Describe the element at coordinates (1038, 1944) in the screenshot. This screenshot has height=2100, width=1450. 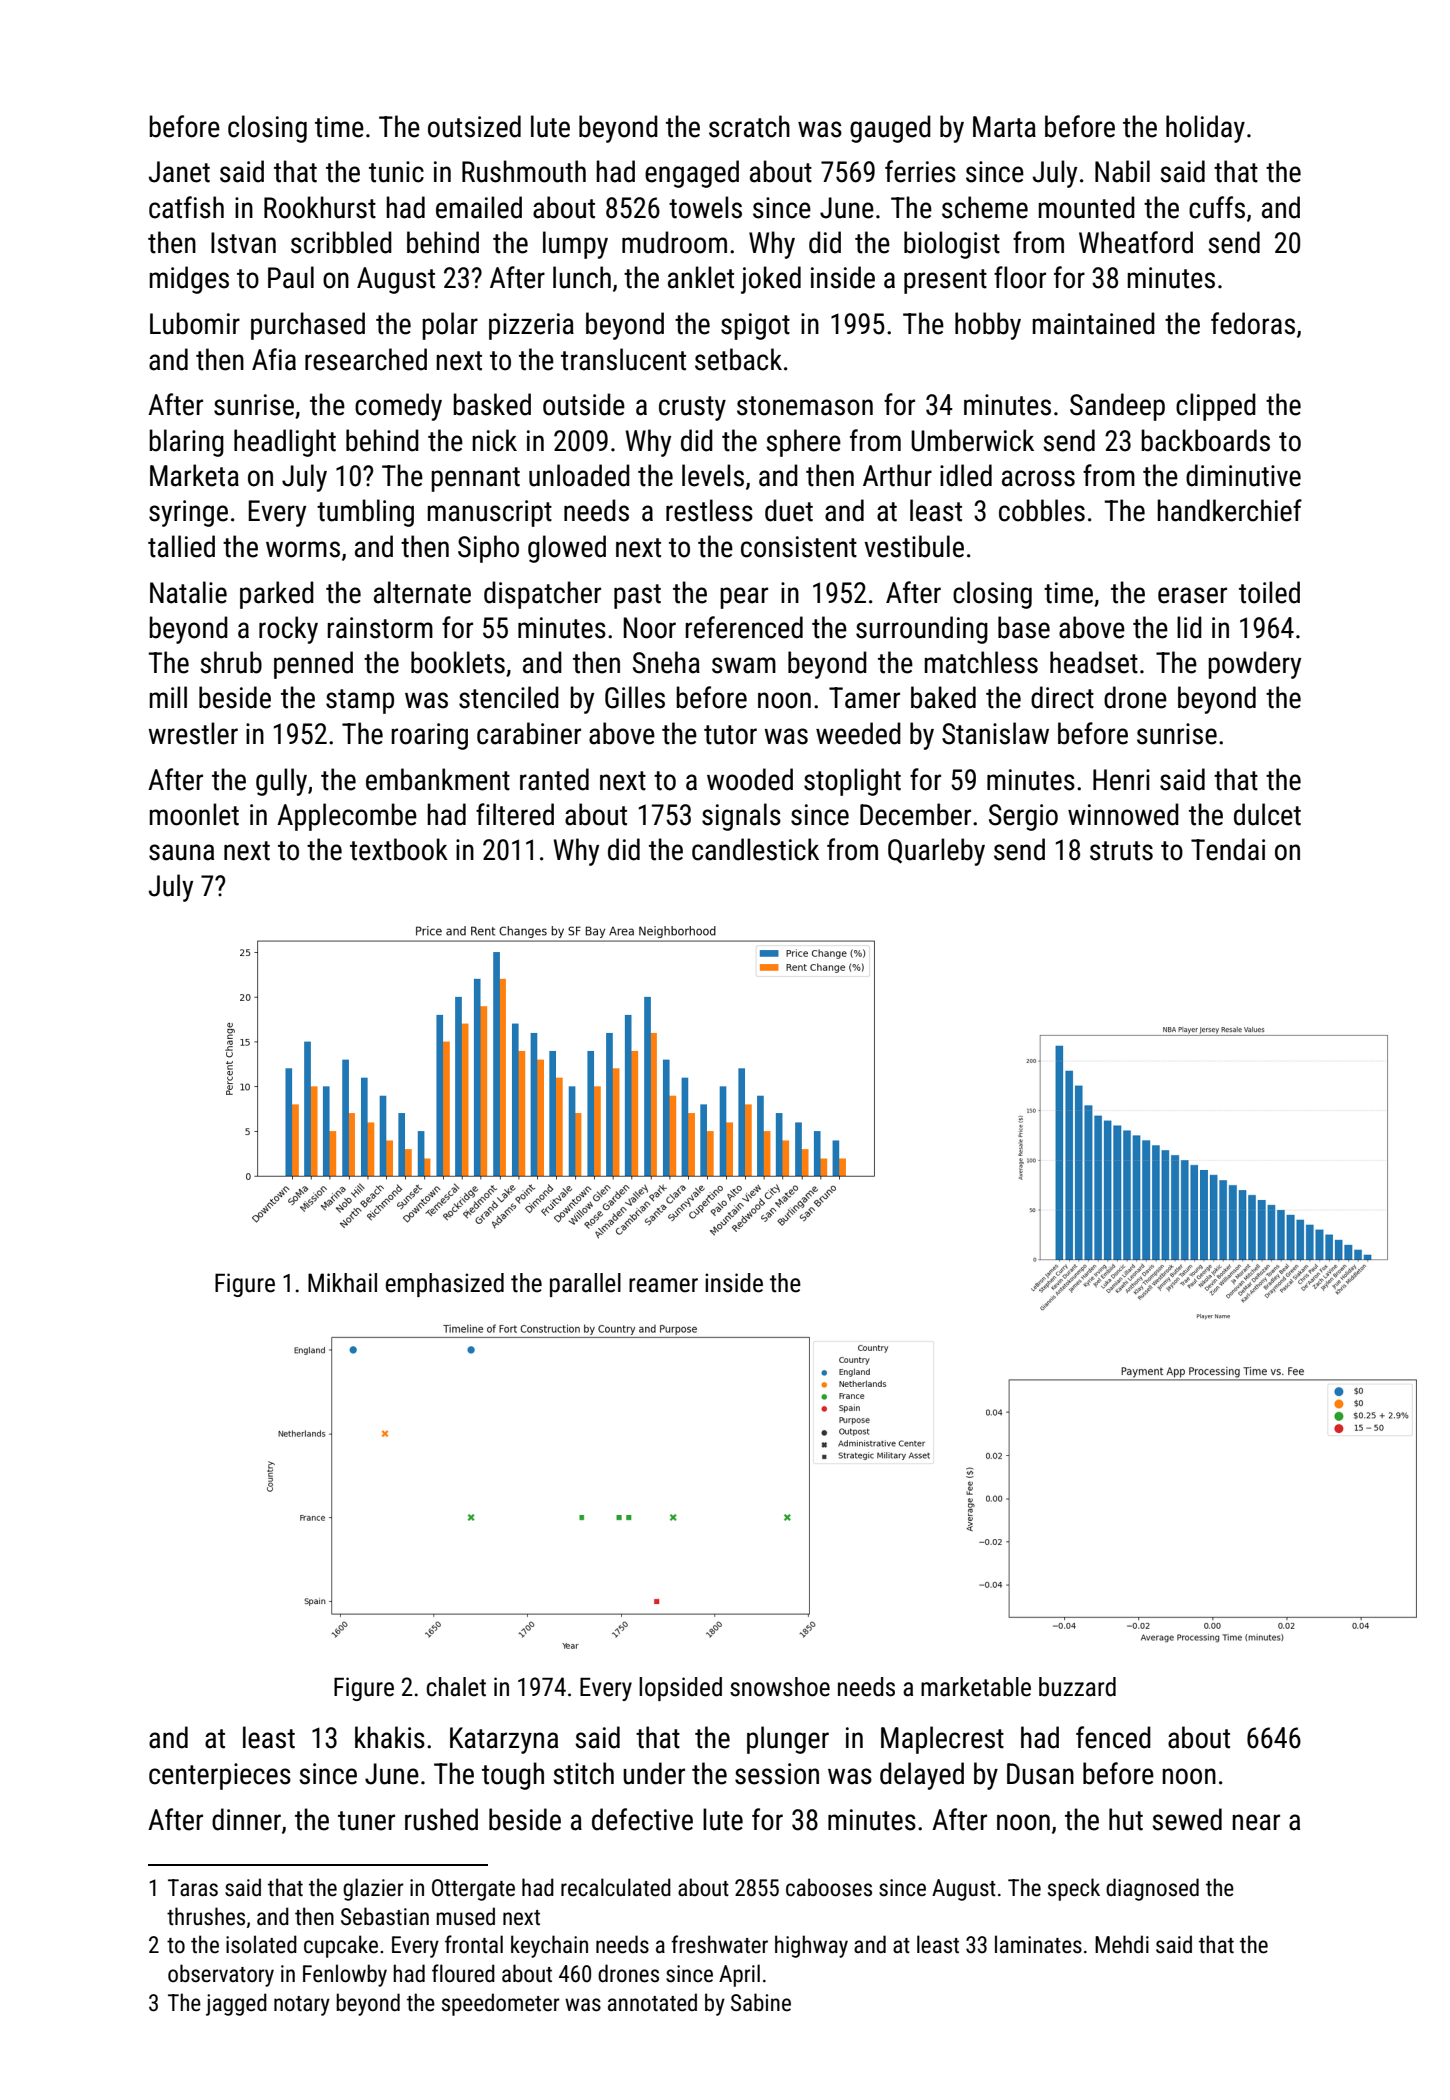
I see `laminates` at that location.
